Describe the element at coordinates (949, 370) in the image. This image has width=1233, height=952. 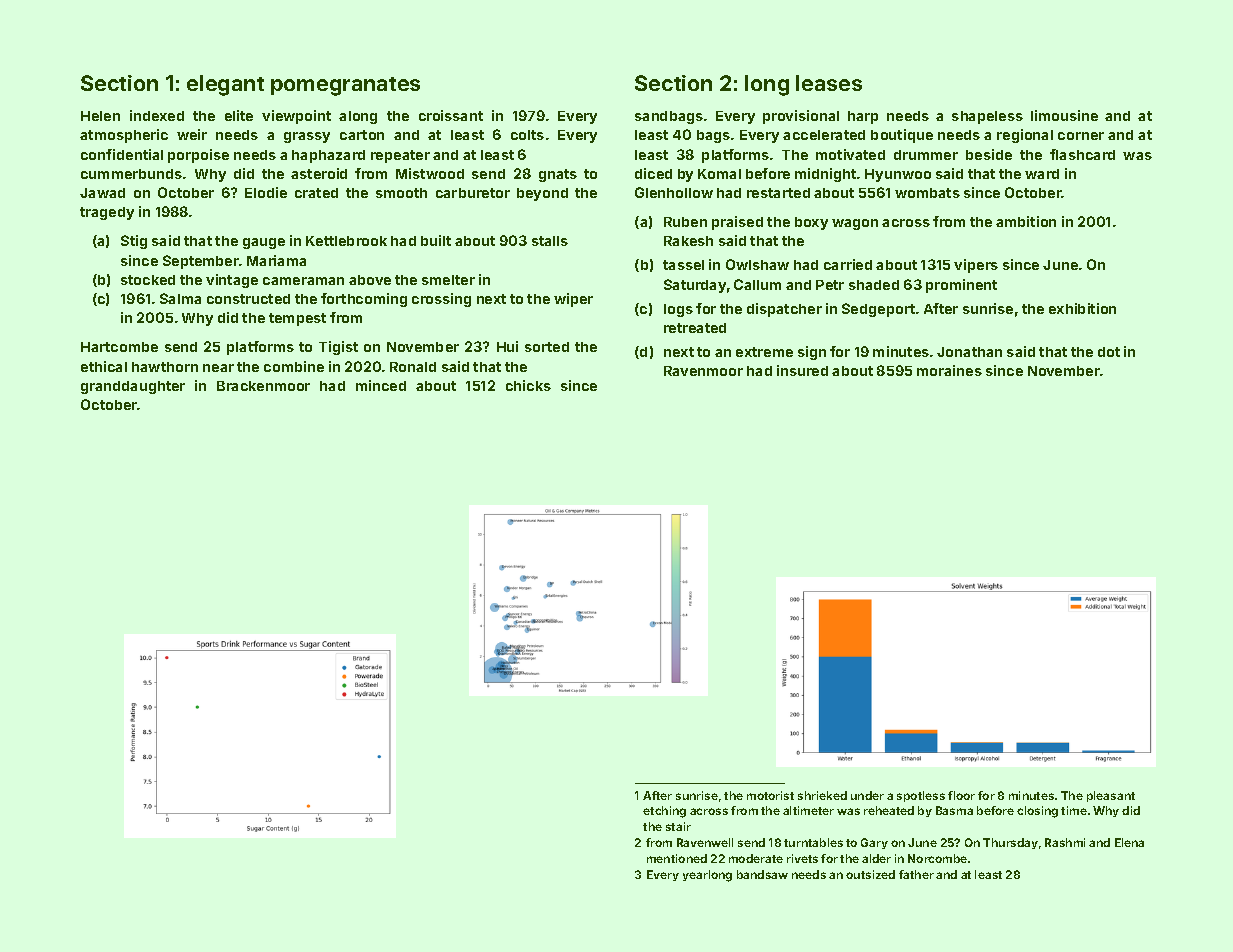
I see `moraines` at that location.
